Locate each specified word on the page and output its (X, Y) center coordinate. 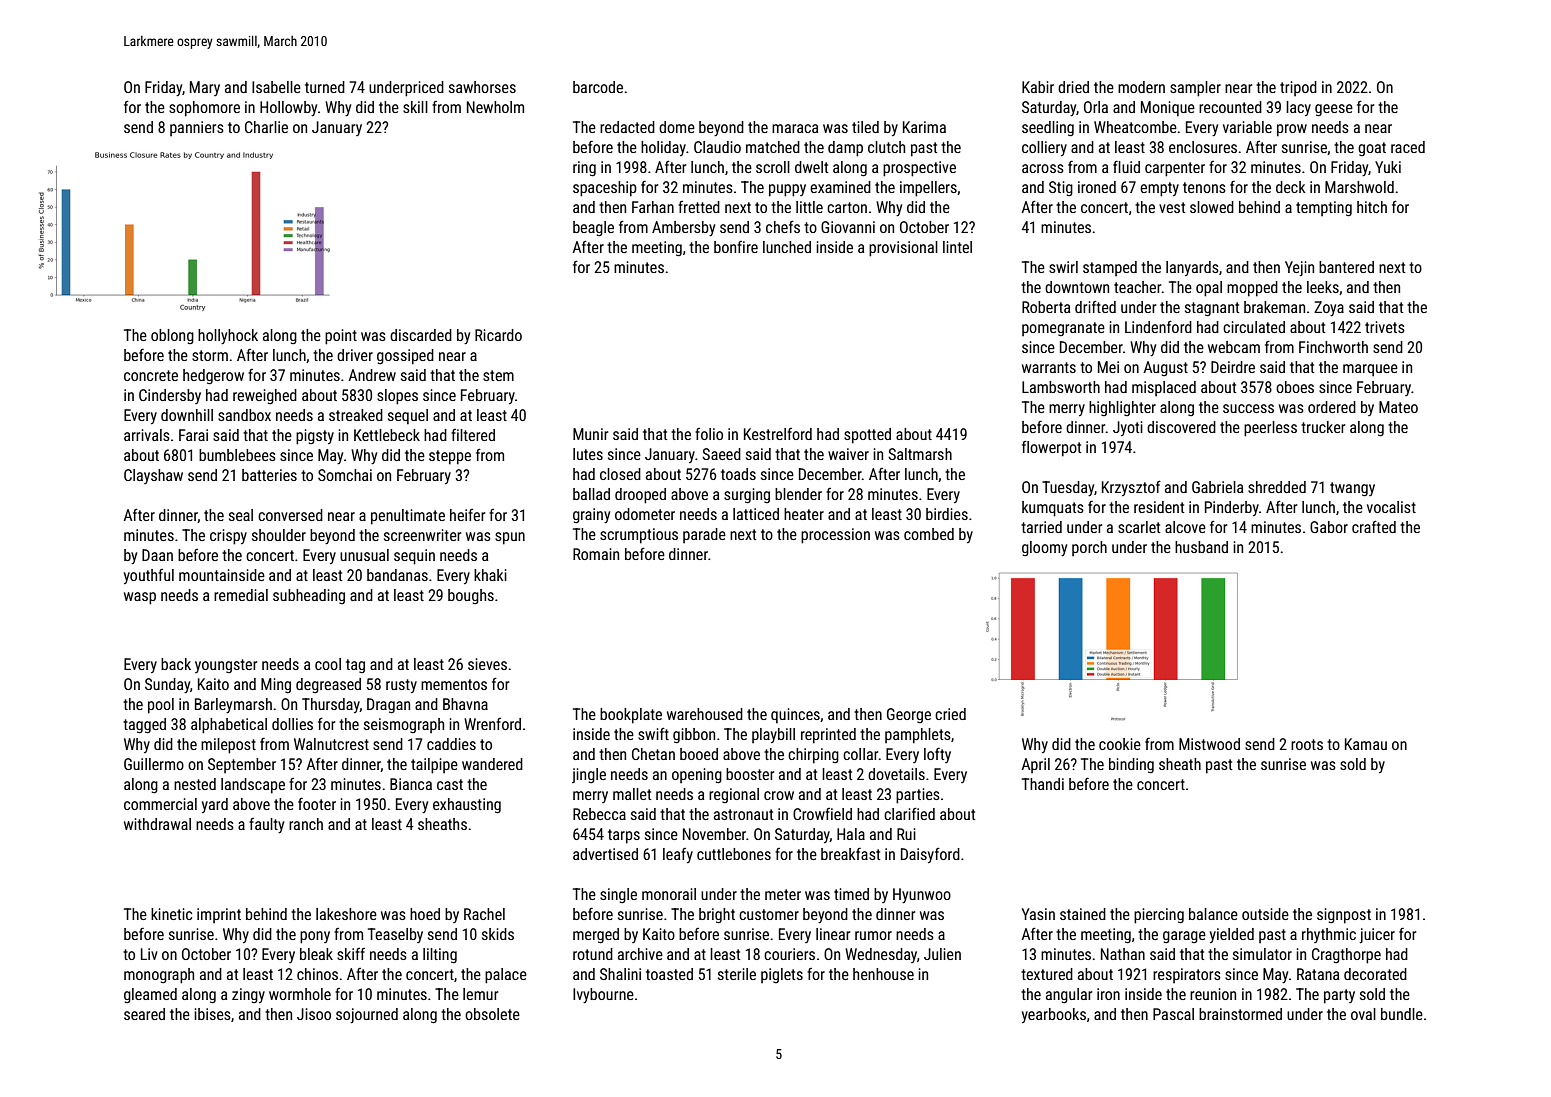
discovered (1181, 427)
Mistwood (1209, 744)
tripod (1298, 88)
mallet (632, 794)
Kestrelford (778, 434)
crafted (1374, 526)
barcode (598, 87)
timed (851, 894)
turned (325, 87)
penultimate (408, 517)
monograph (159, 976)
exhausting (467, 806)
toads (738, 474)
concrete (151, 375)
